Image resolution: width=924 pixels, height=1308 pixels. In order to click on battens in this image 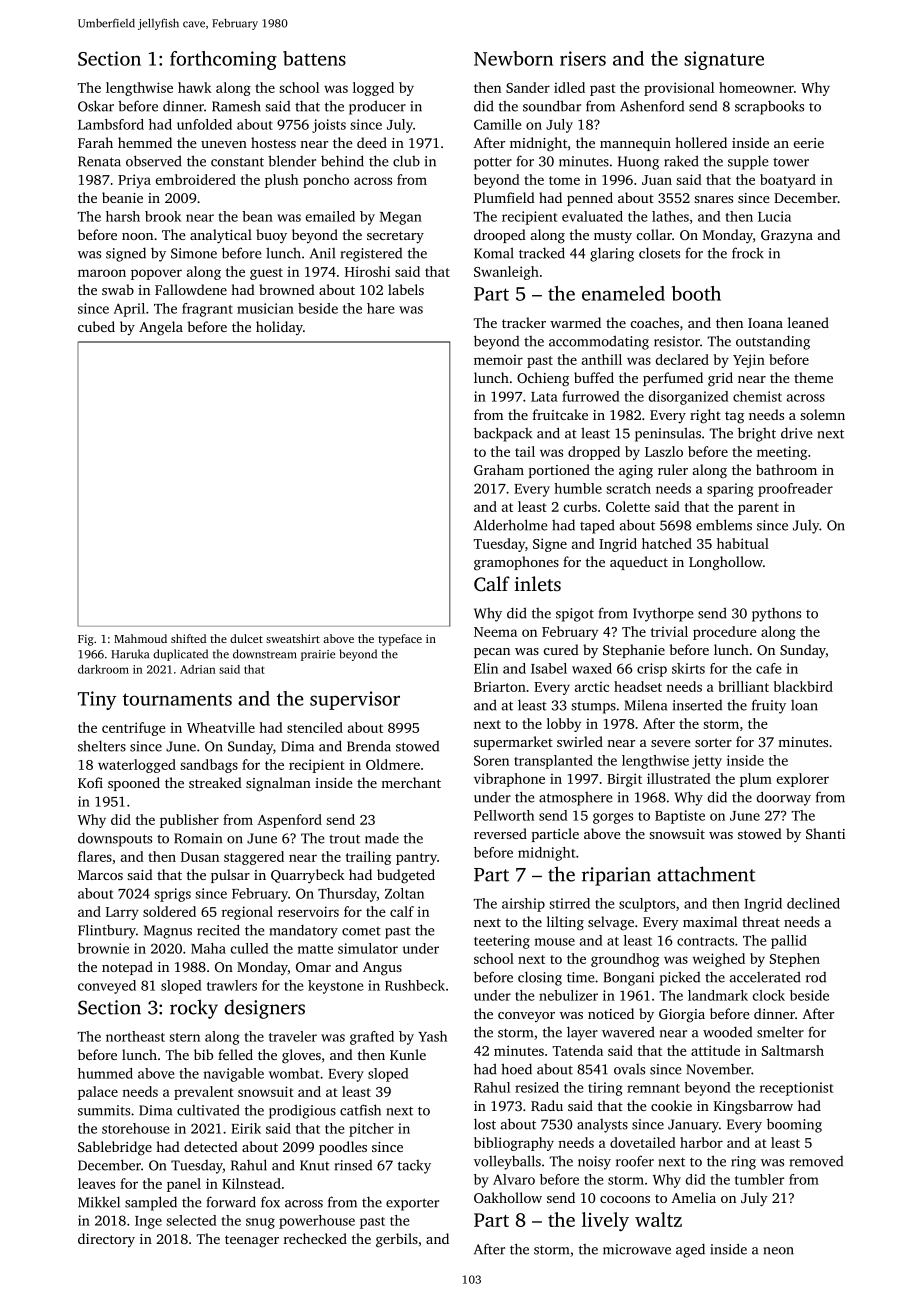, I will do `click(314, 58)`.
